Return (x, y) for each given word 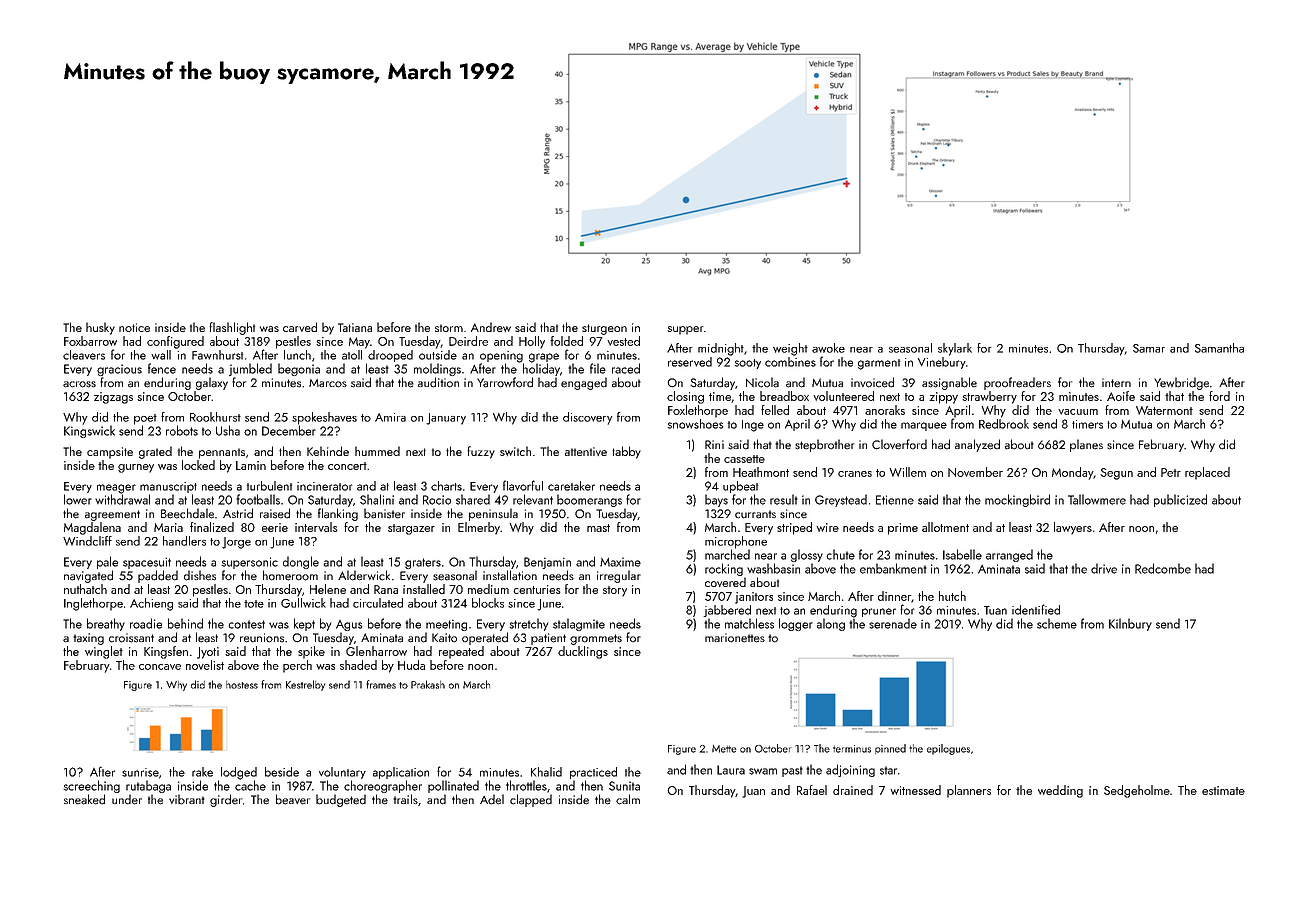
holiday (541, 369)
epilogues (948, 749)
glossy (807, 555)
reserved (690, 362)
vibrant (187, 799)
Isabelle (962, 554)
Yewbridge (1181, 383)
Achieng (151, 604)
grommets (596, 639)
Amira (390, 417)
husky (100, 328)
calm (628, 799)
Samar (1149, 348)
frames (381, 684)
